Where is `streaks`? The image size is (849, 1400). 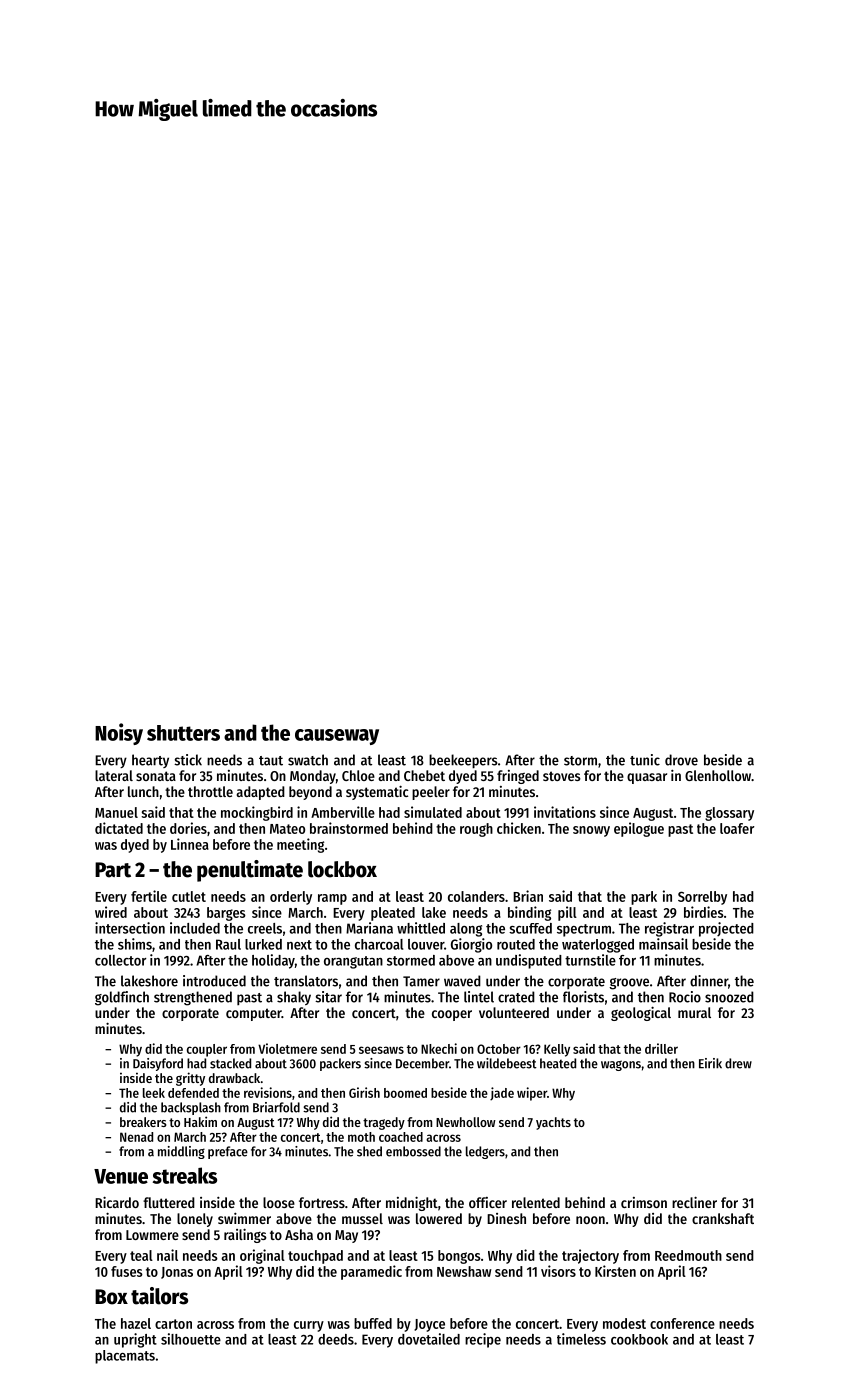
streaks is located at coordinates (185, 1175).
